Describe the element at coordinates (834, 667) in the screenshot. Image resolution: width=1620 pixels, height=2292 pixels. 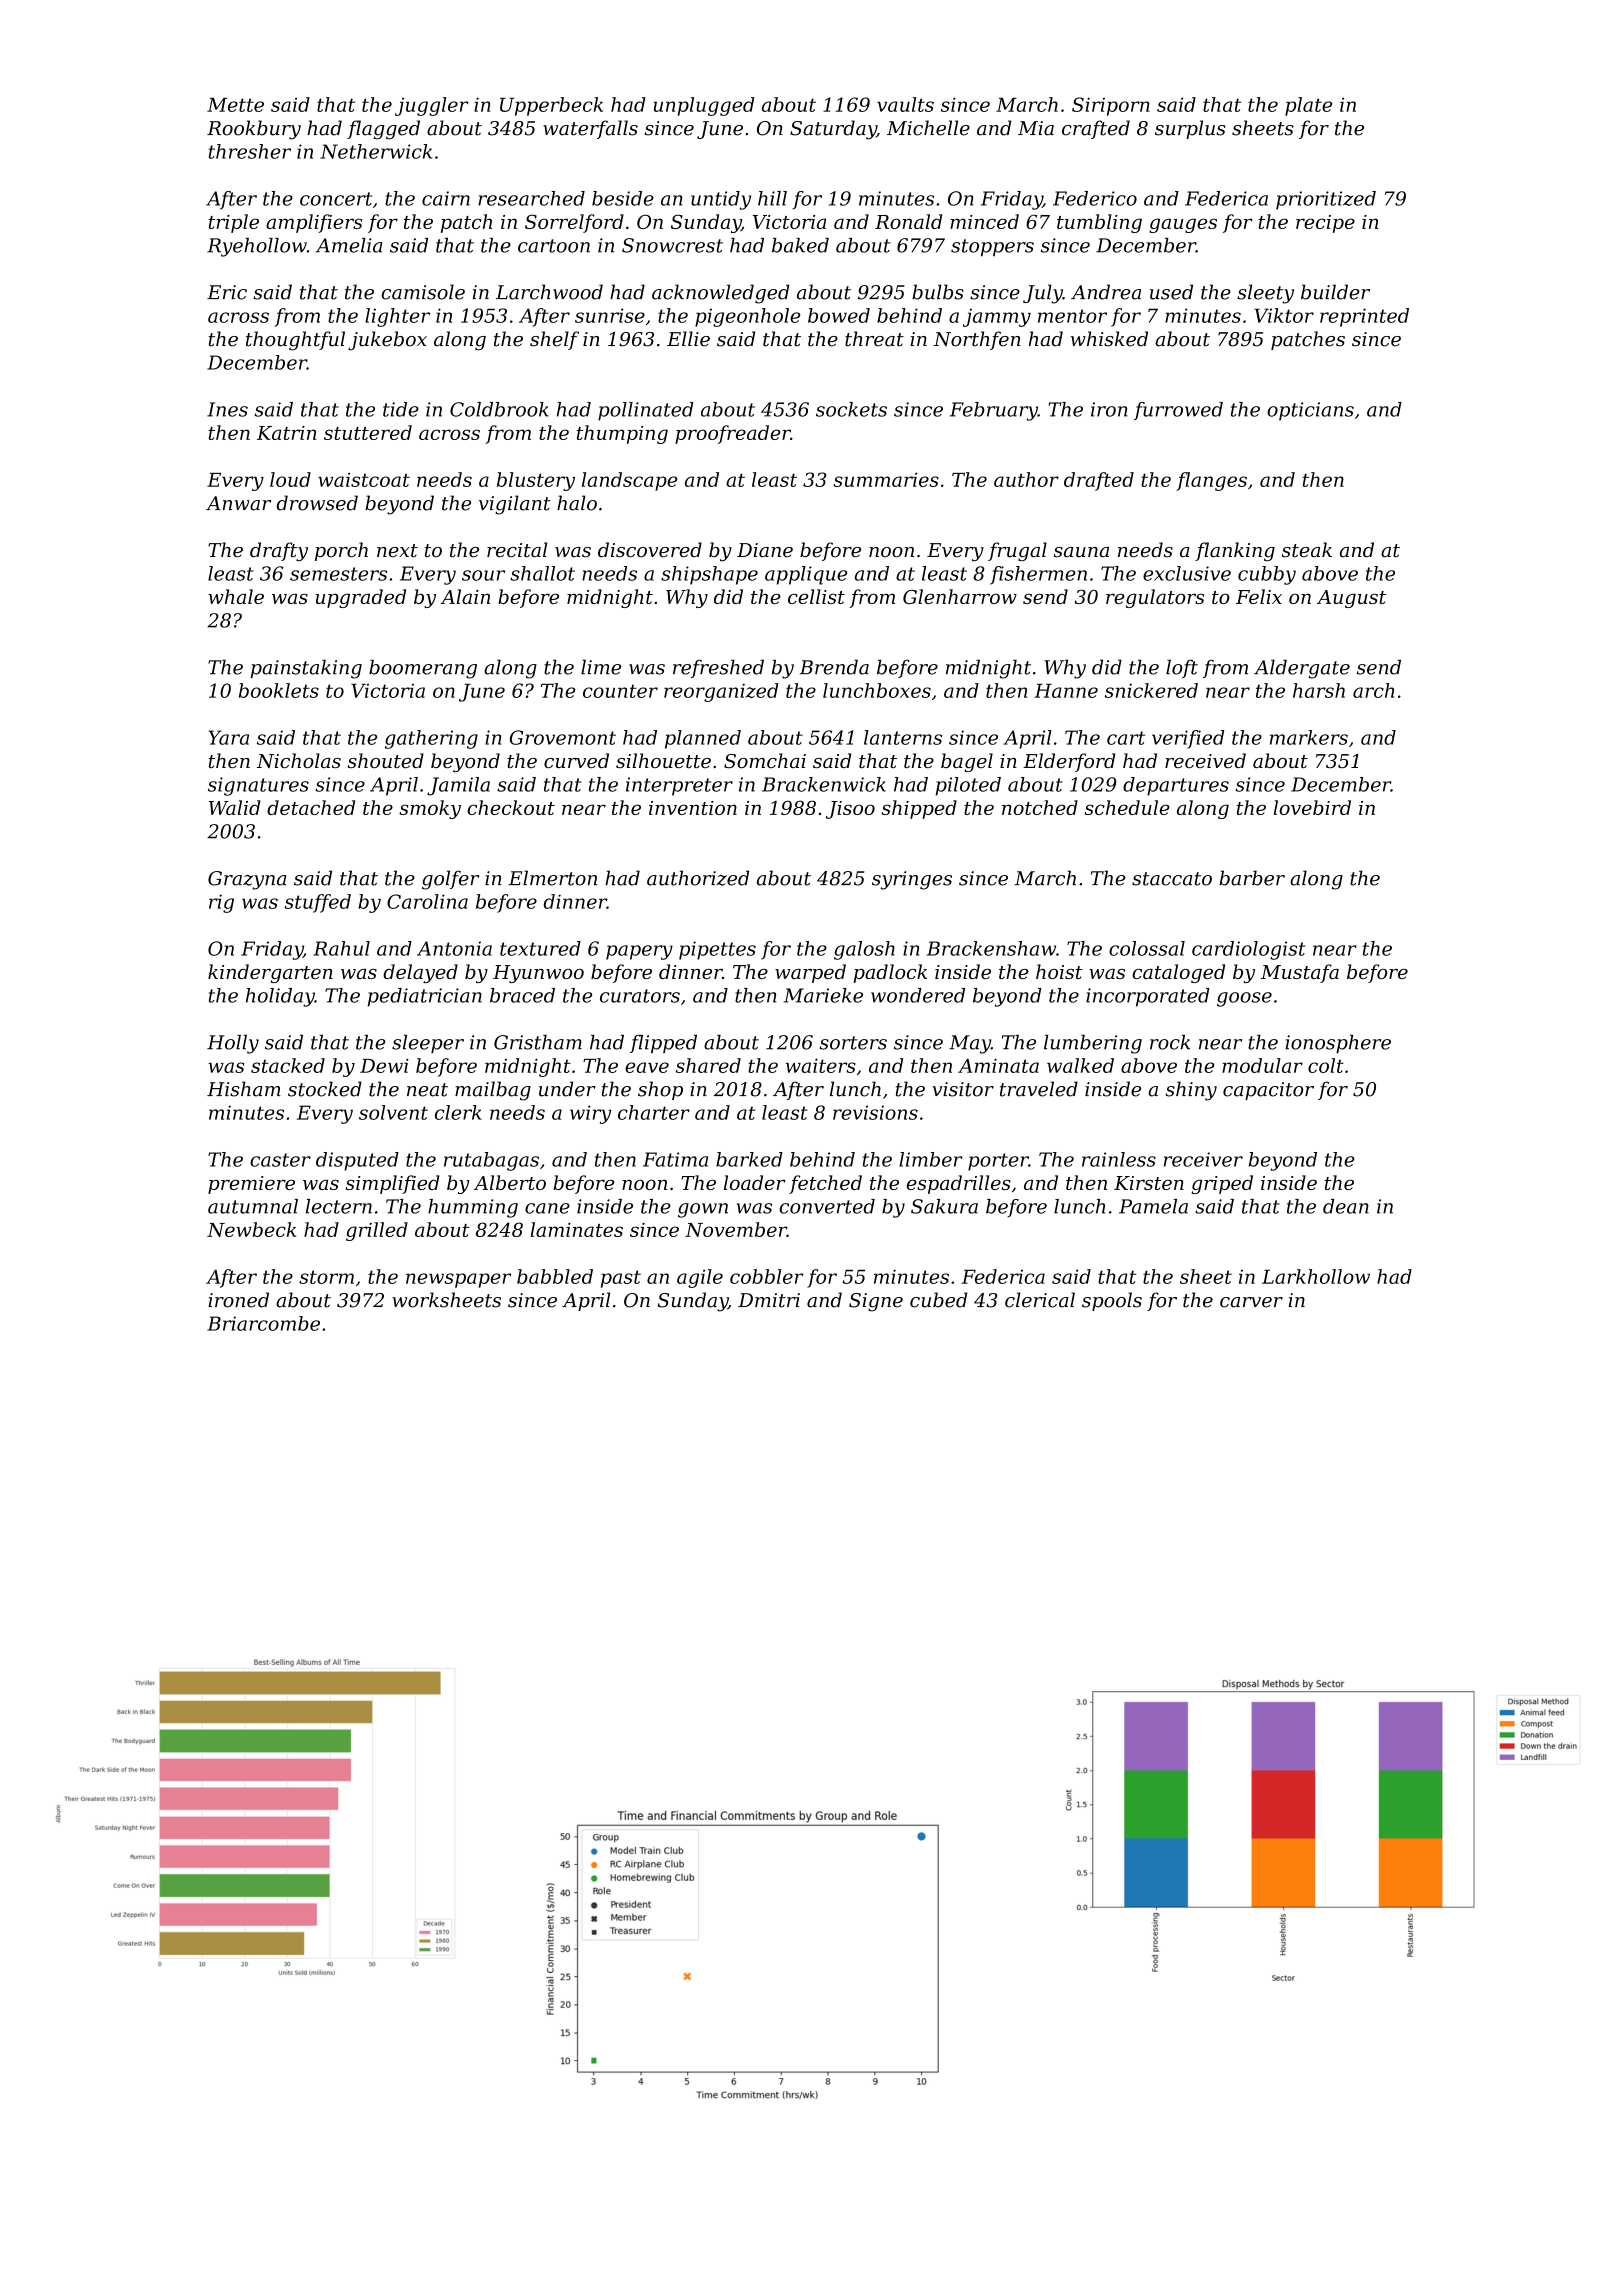
I see `Brenda` at that location.
